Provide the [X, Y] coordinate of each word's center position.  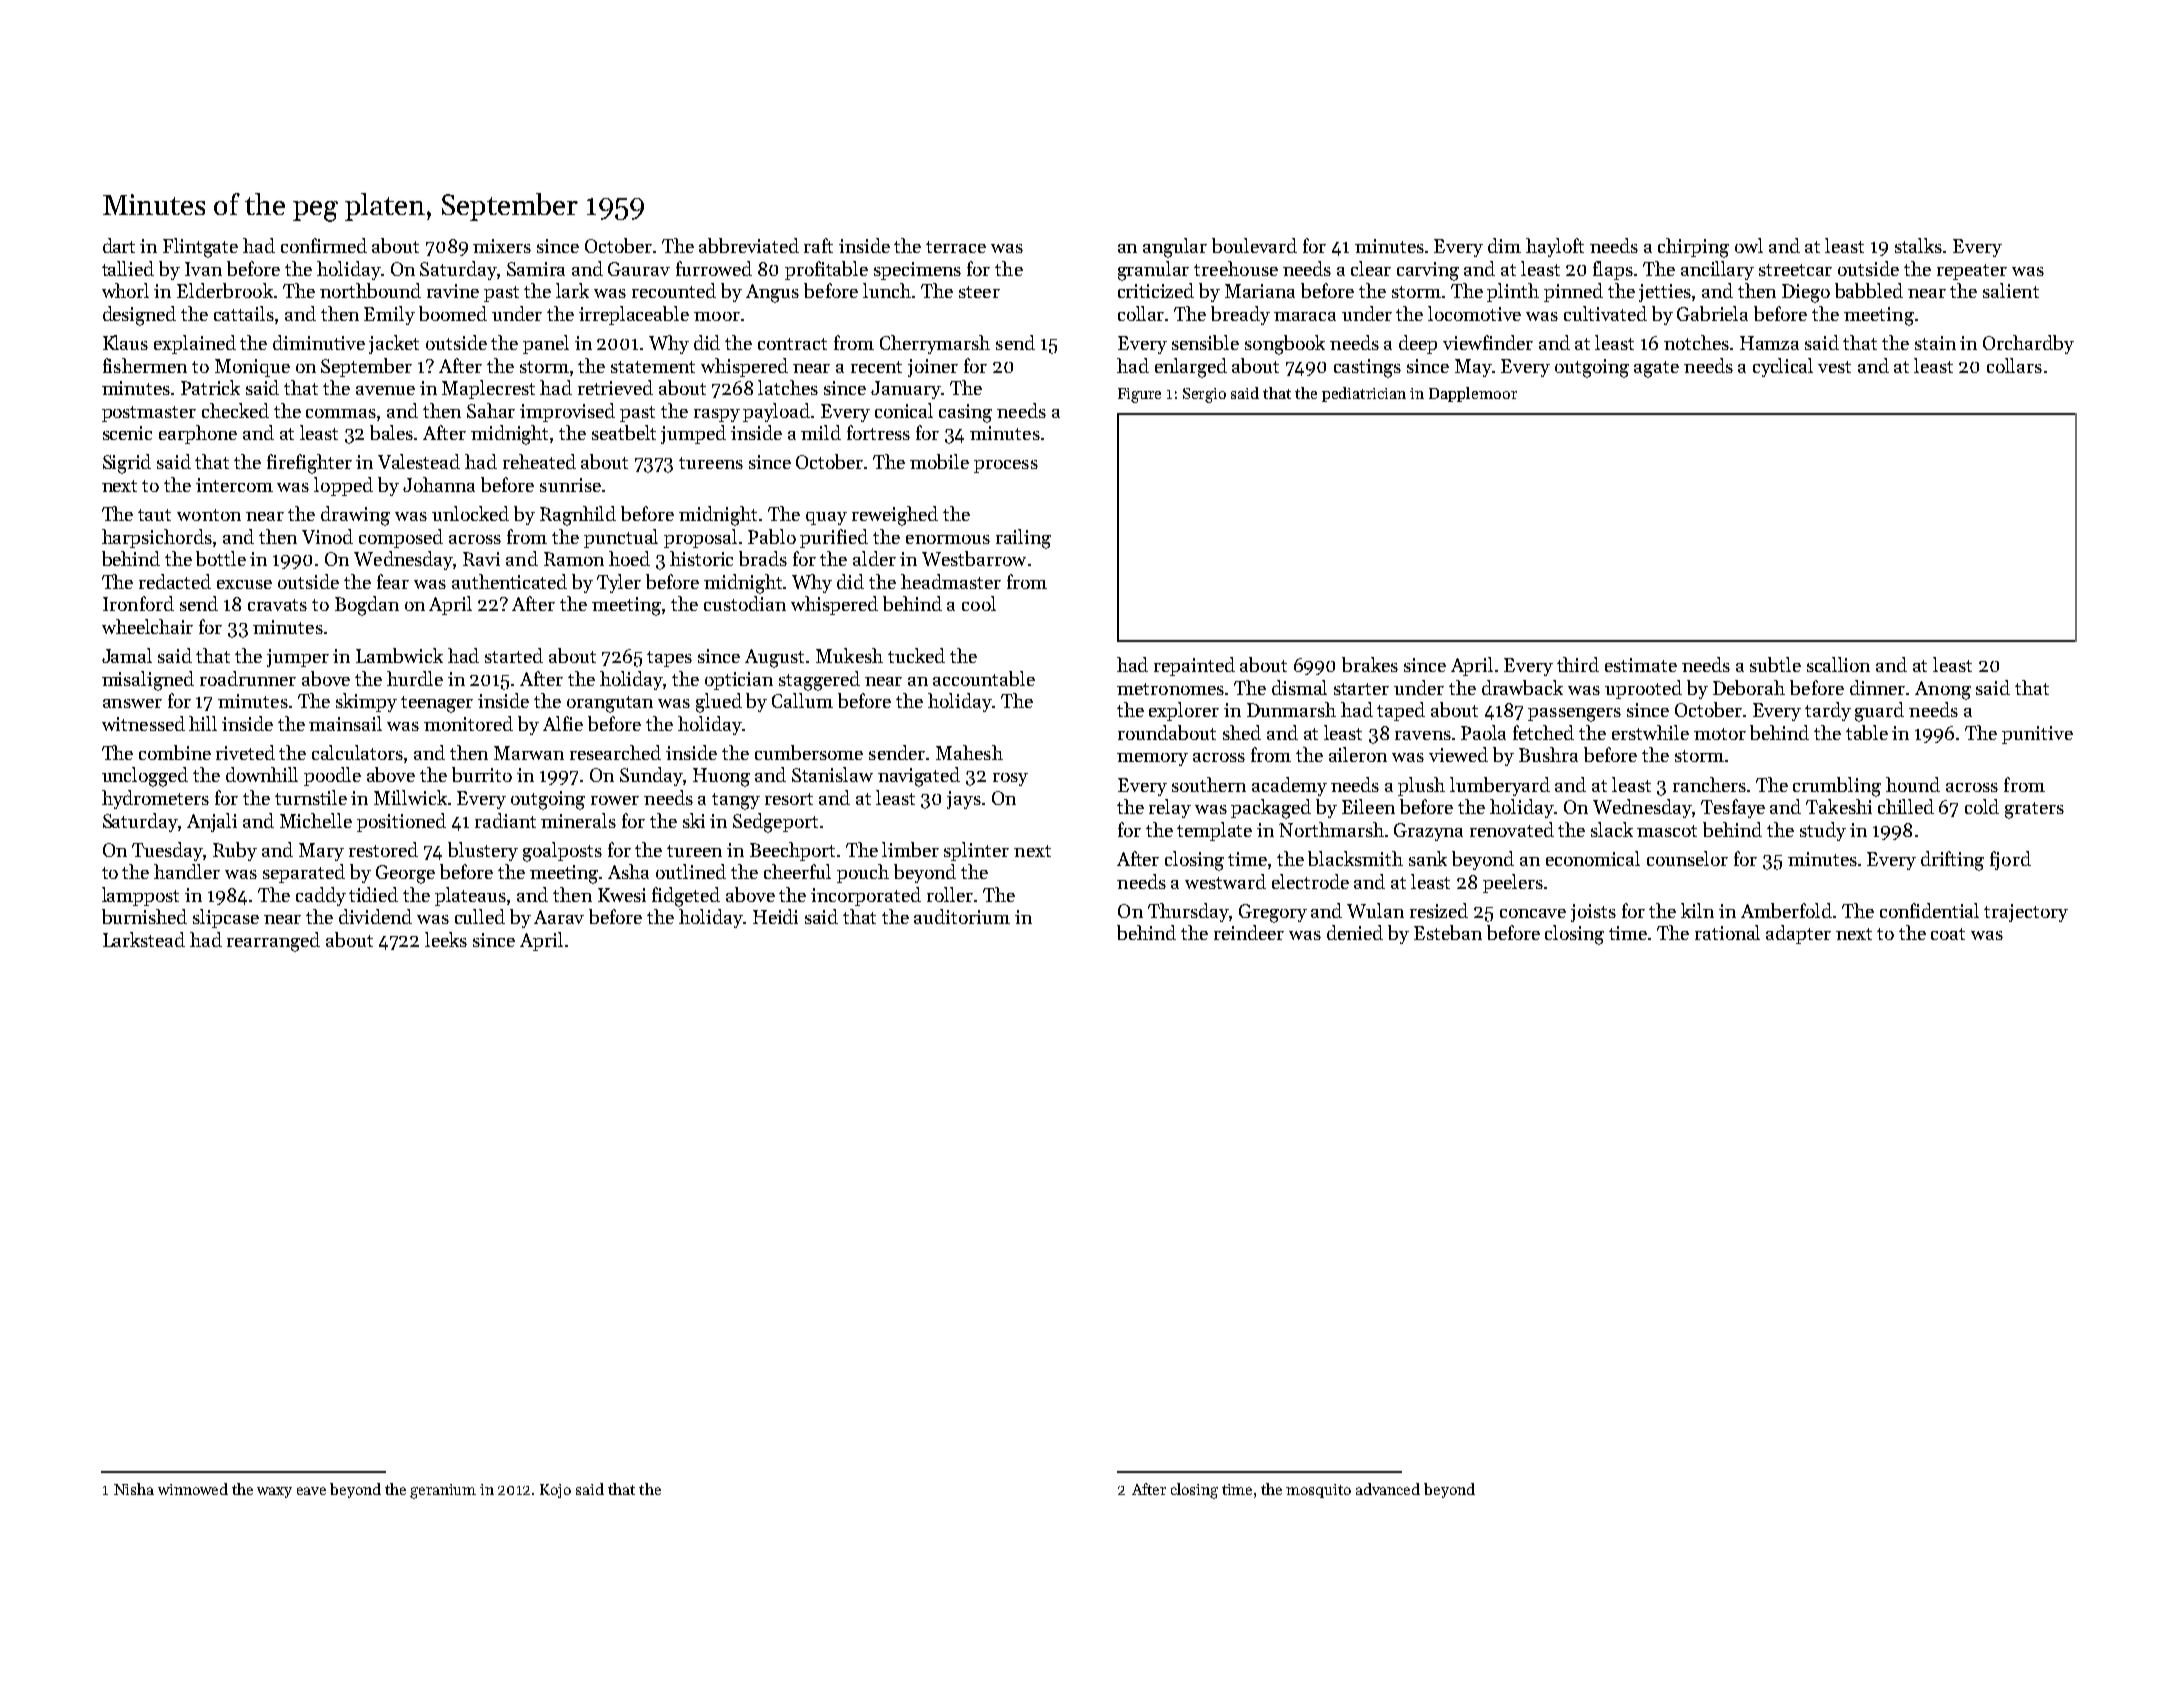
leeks [446, 939]
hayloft [1555, 247]
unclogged [145, 777]
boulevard [1254, 245]
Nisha [134, 1489]
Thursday [1188, 912]
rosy [1010, 779]
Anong [1943, 690]
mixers [502, 246]
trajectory [2026, 913]
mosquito [1318, 1491]
